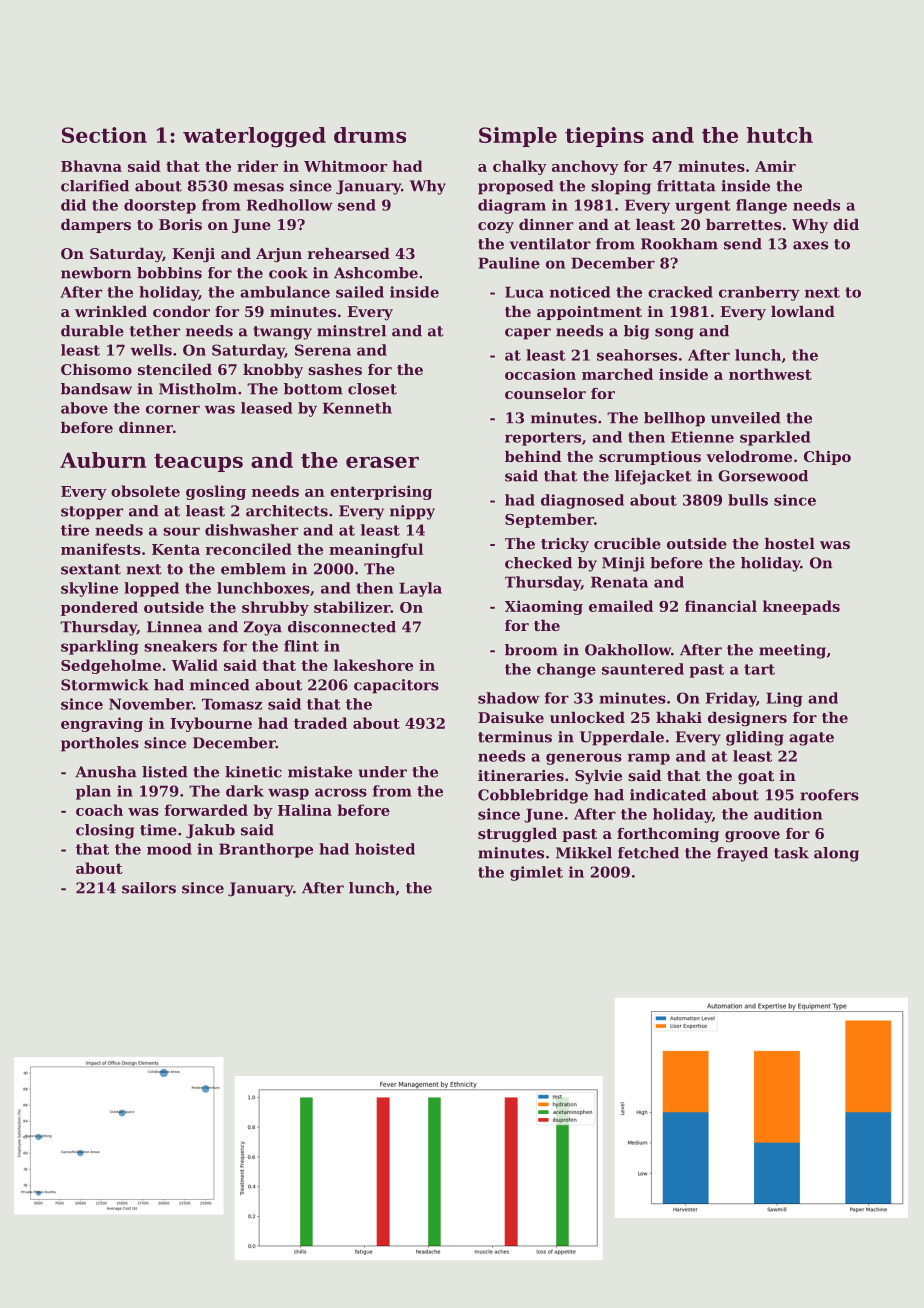  What do you see at coordinates (627, 543) in the screenshot?
I see `crucible` at bounding box center [627, 543].
